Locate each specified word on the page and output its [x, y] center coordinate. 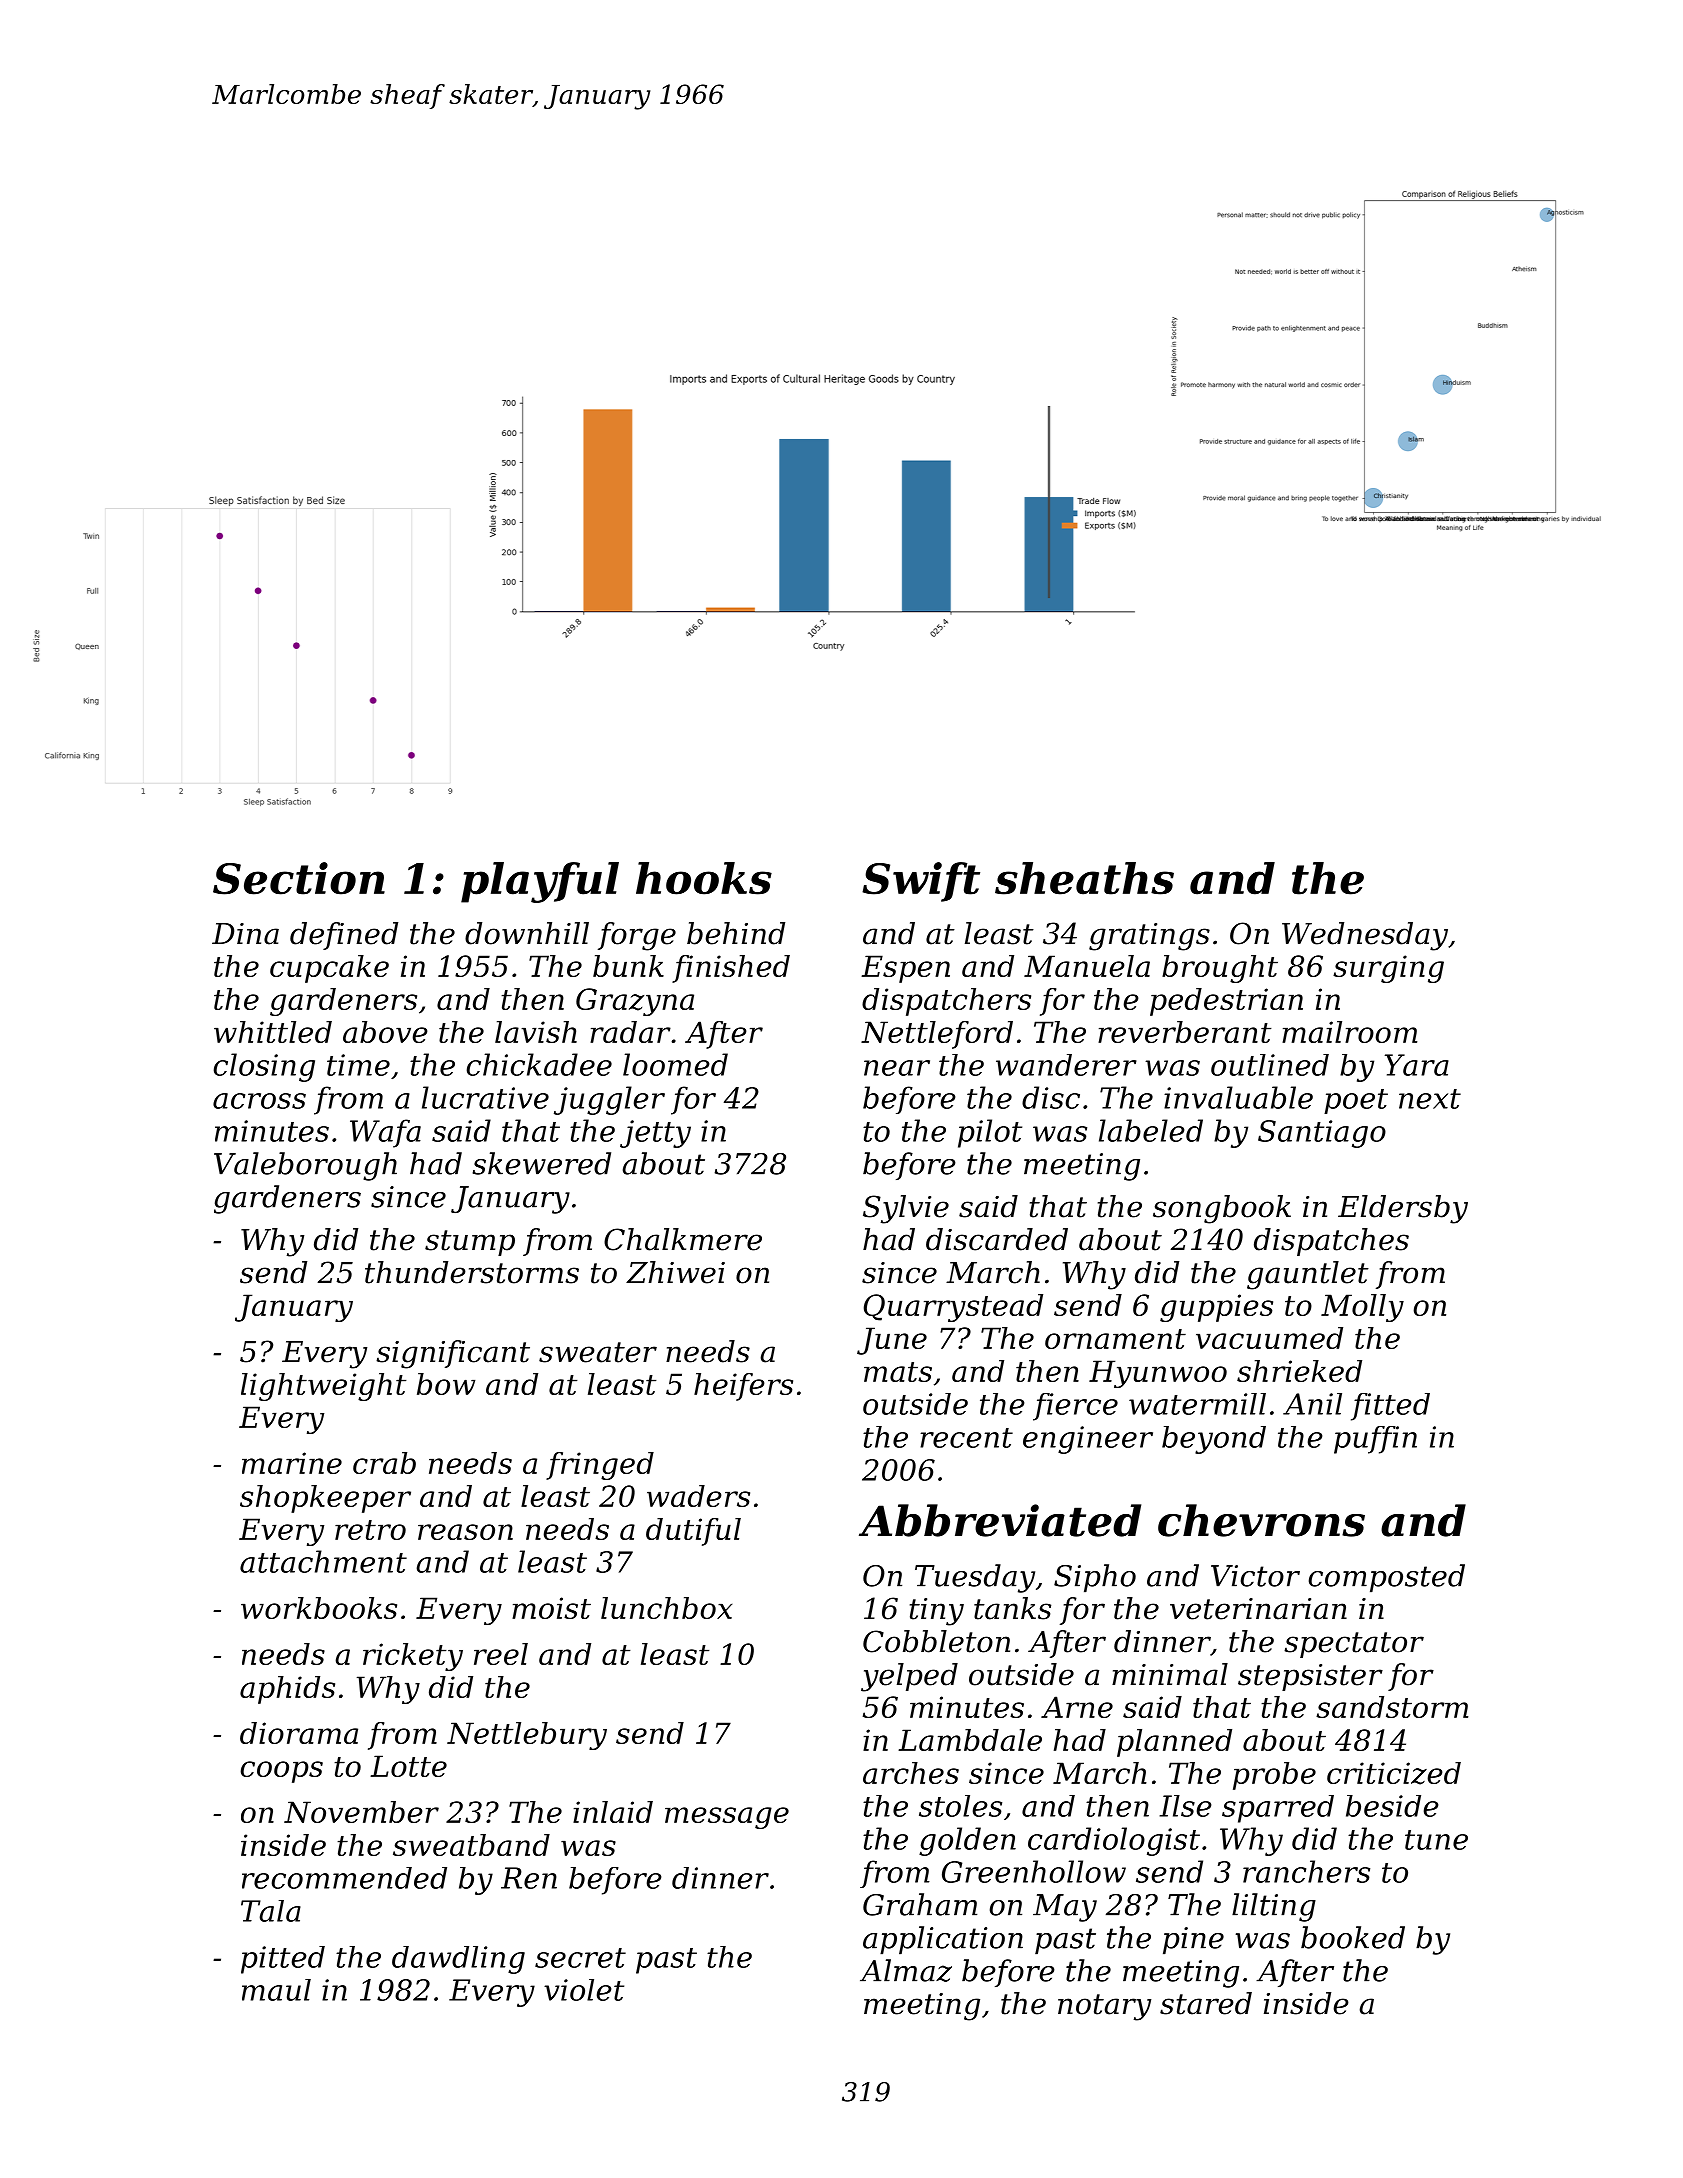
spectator [1354, 1645]
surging [1388, 969]
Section [299, 878]
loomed [675, 1064]
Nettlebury [527, 1736]
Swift [921, 882]
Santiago [1322, 1134]
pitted [283, 1960]
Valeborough [305, 1166]
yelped [909, 1677]
